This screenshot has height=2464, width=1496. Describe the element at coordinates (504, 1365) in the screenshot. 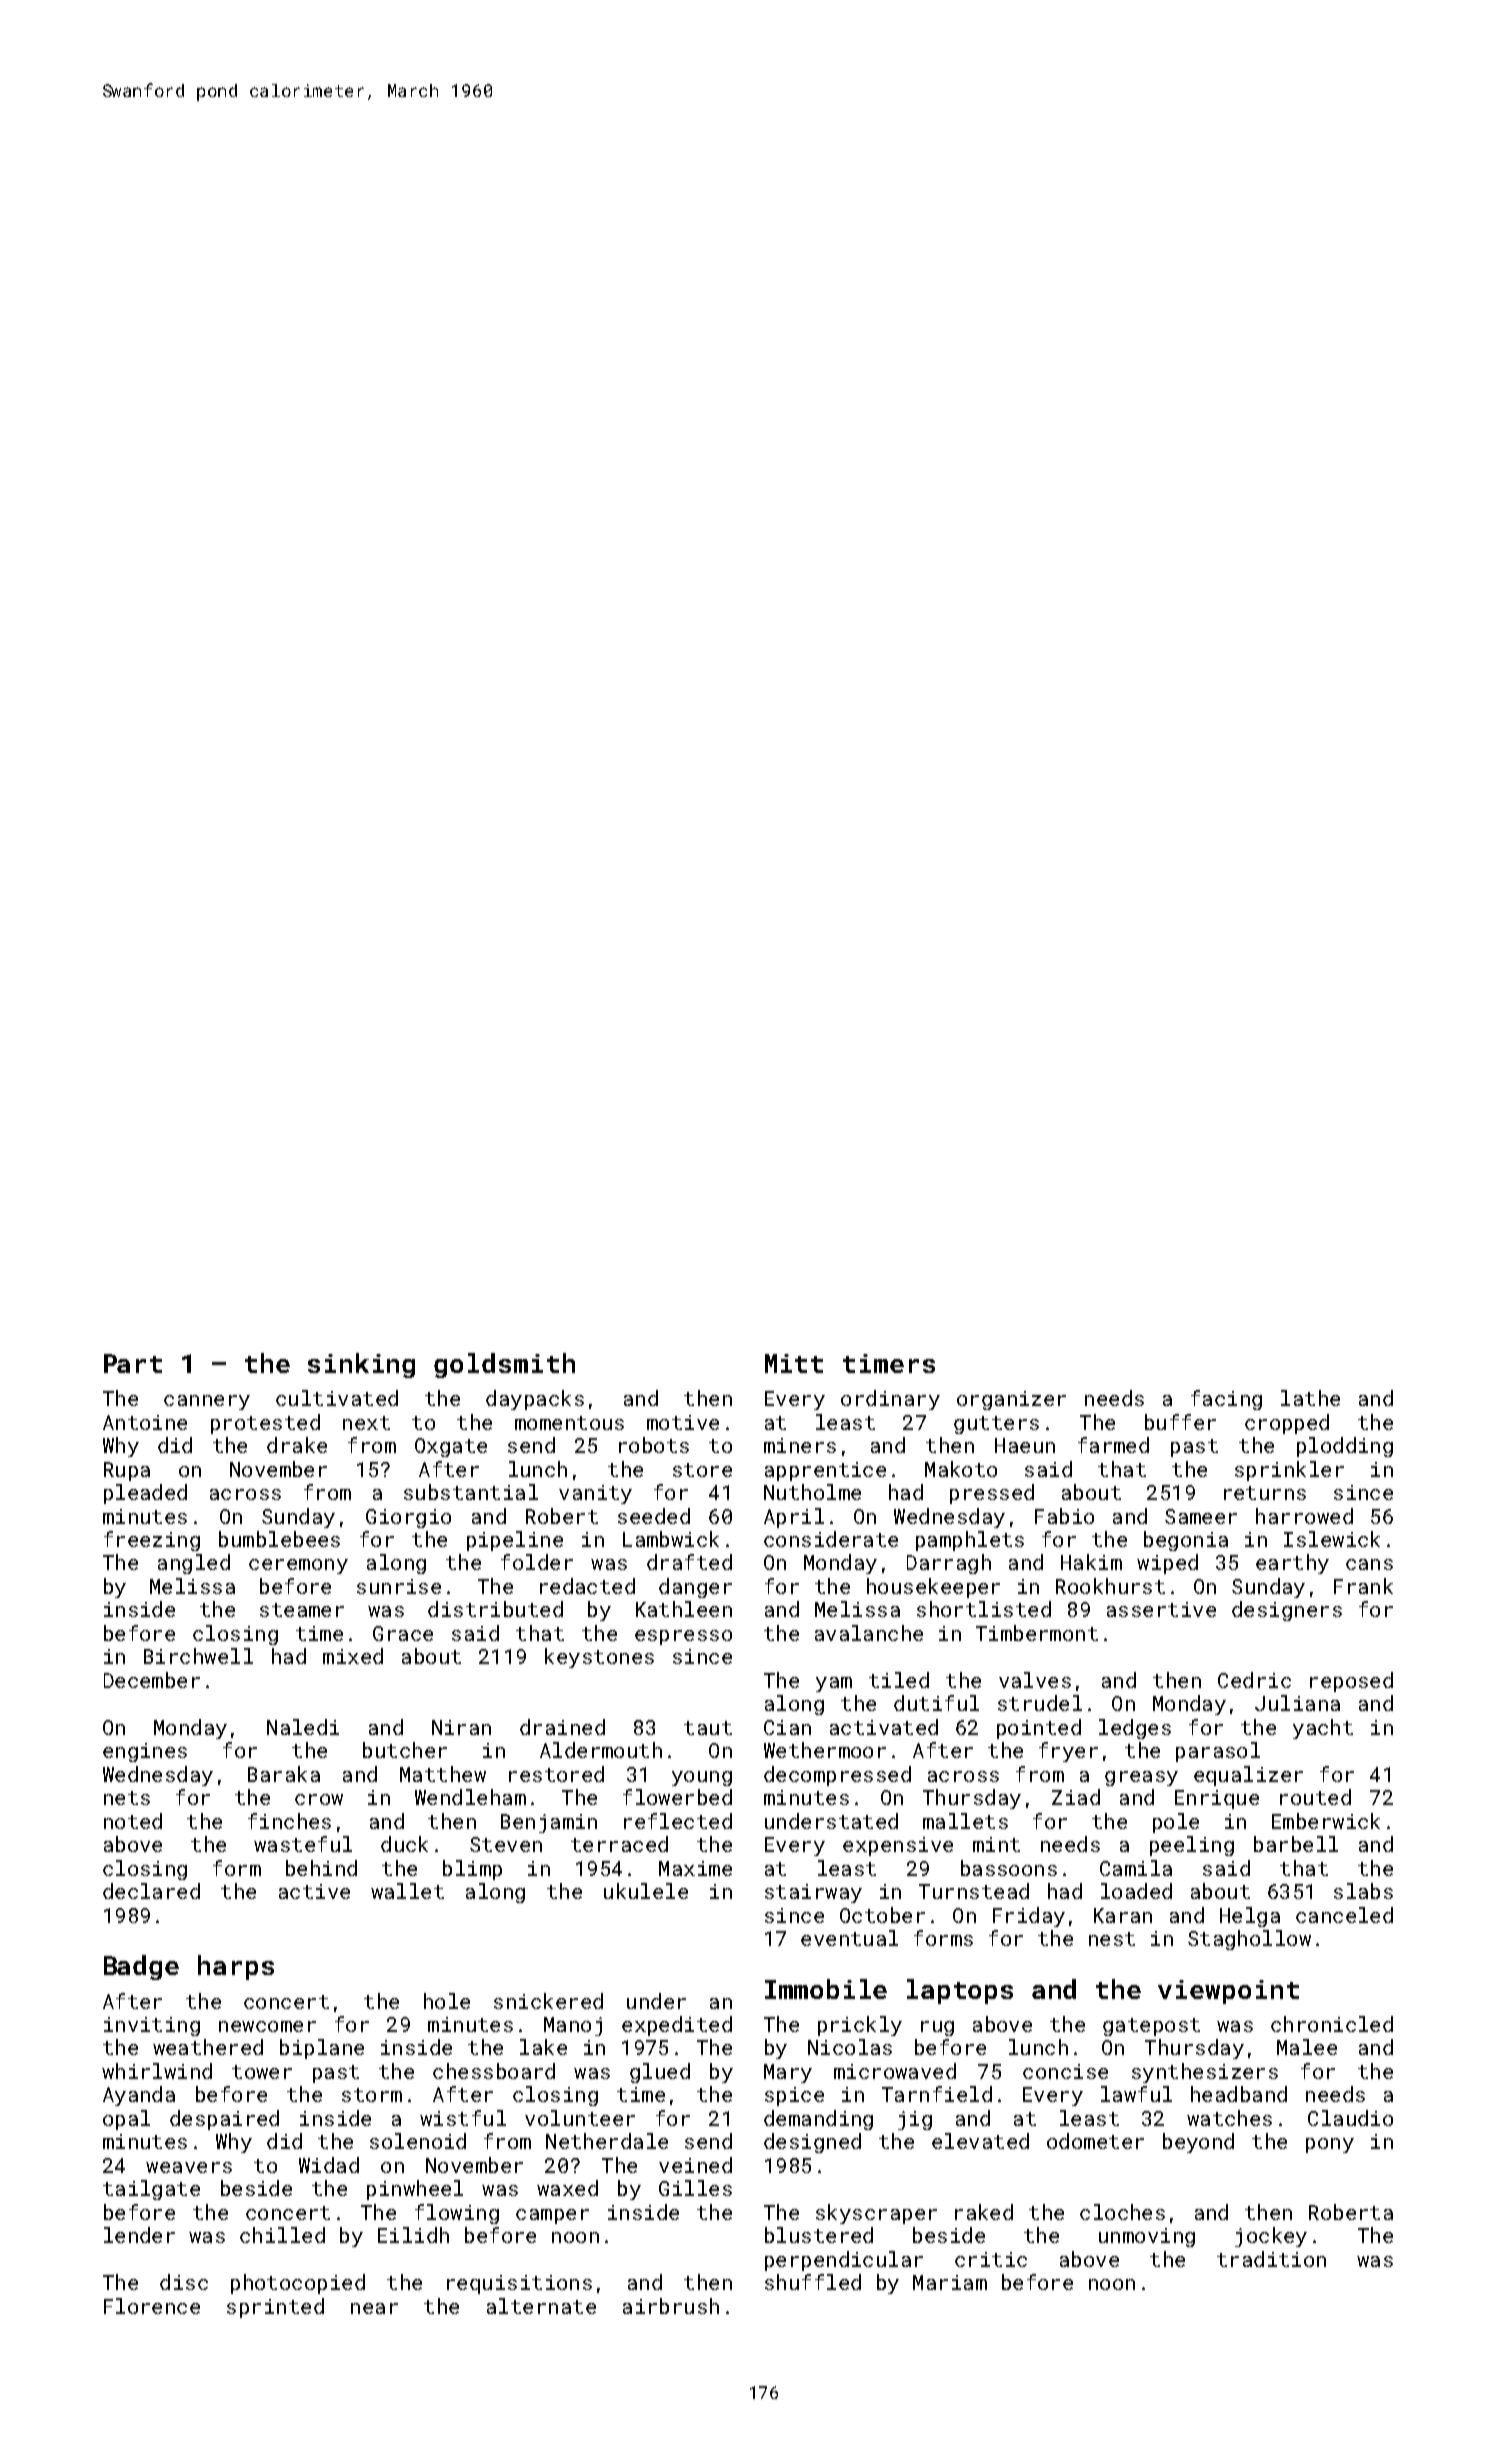

I see `goldsmith` at that location.
